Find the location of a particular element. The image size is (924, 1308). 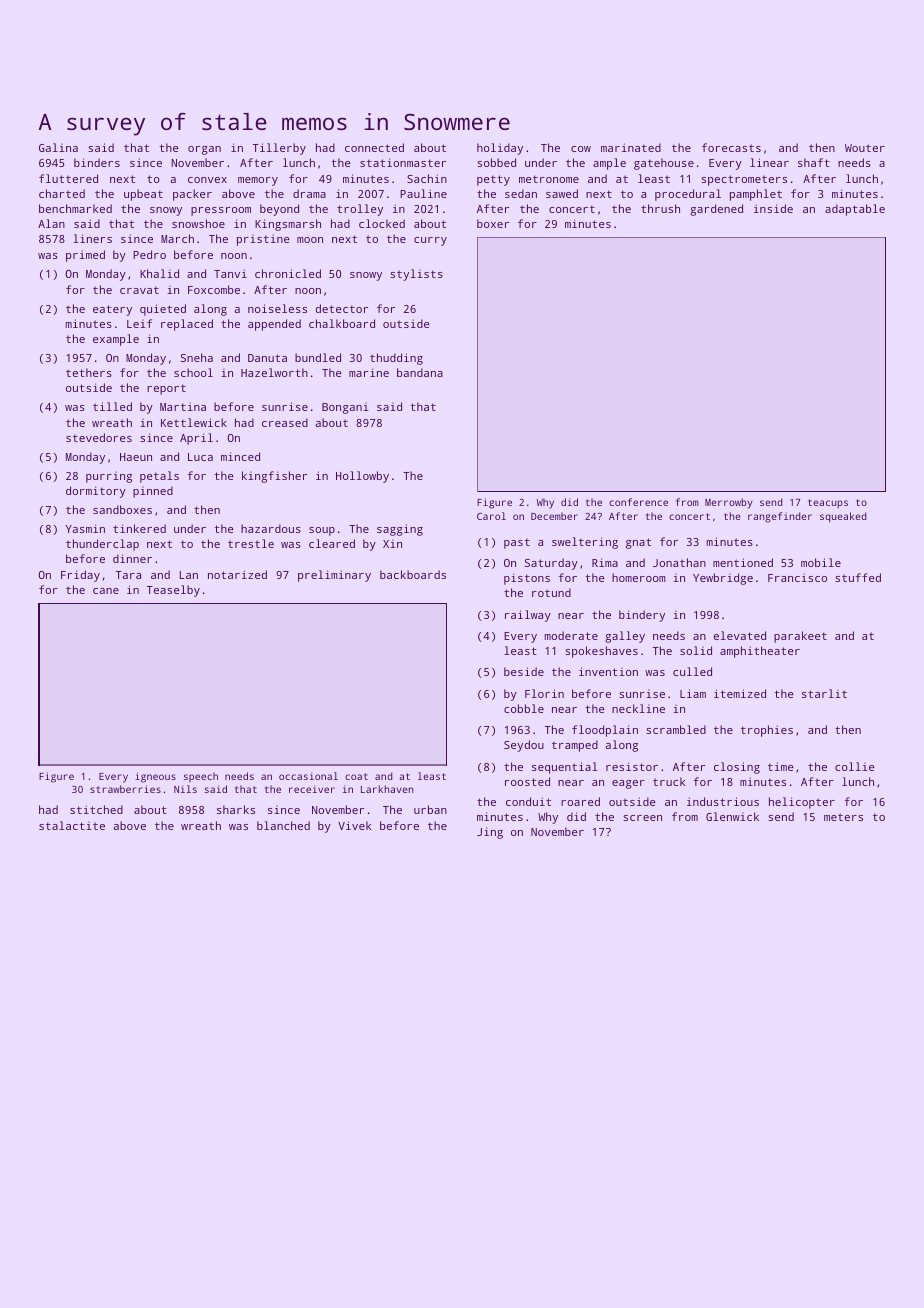

amphitheater is located at coordinates (760, 652).
